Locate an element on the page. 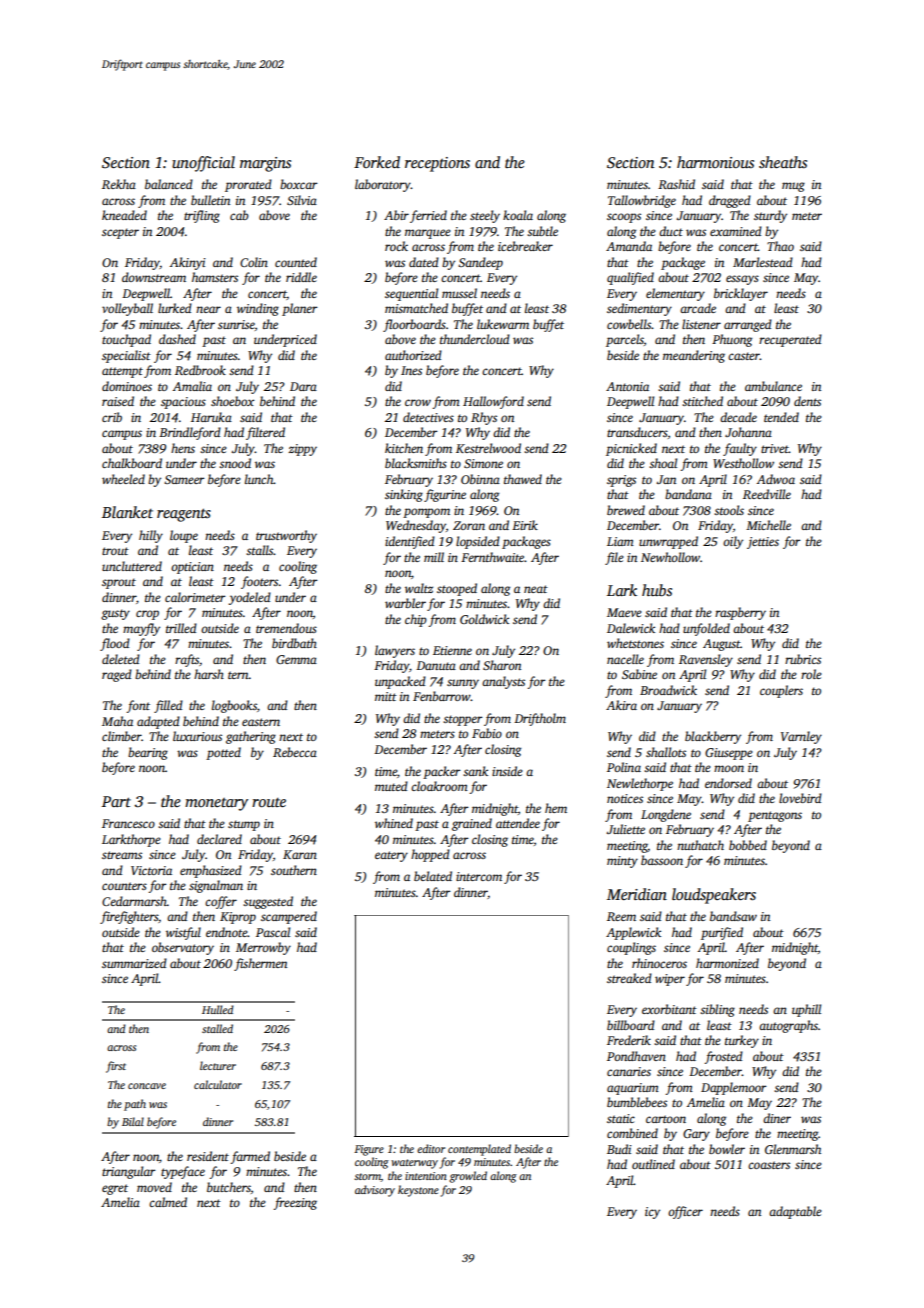  freezing is located at coordinates (295, 1203).
